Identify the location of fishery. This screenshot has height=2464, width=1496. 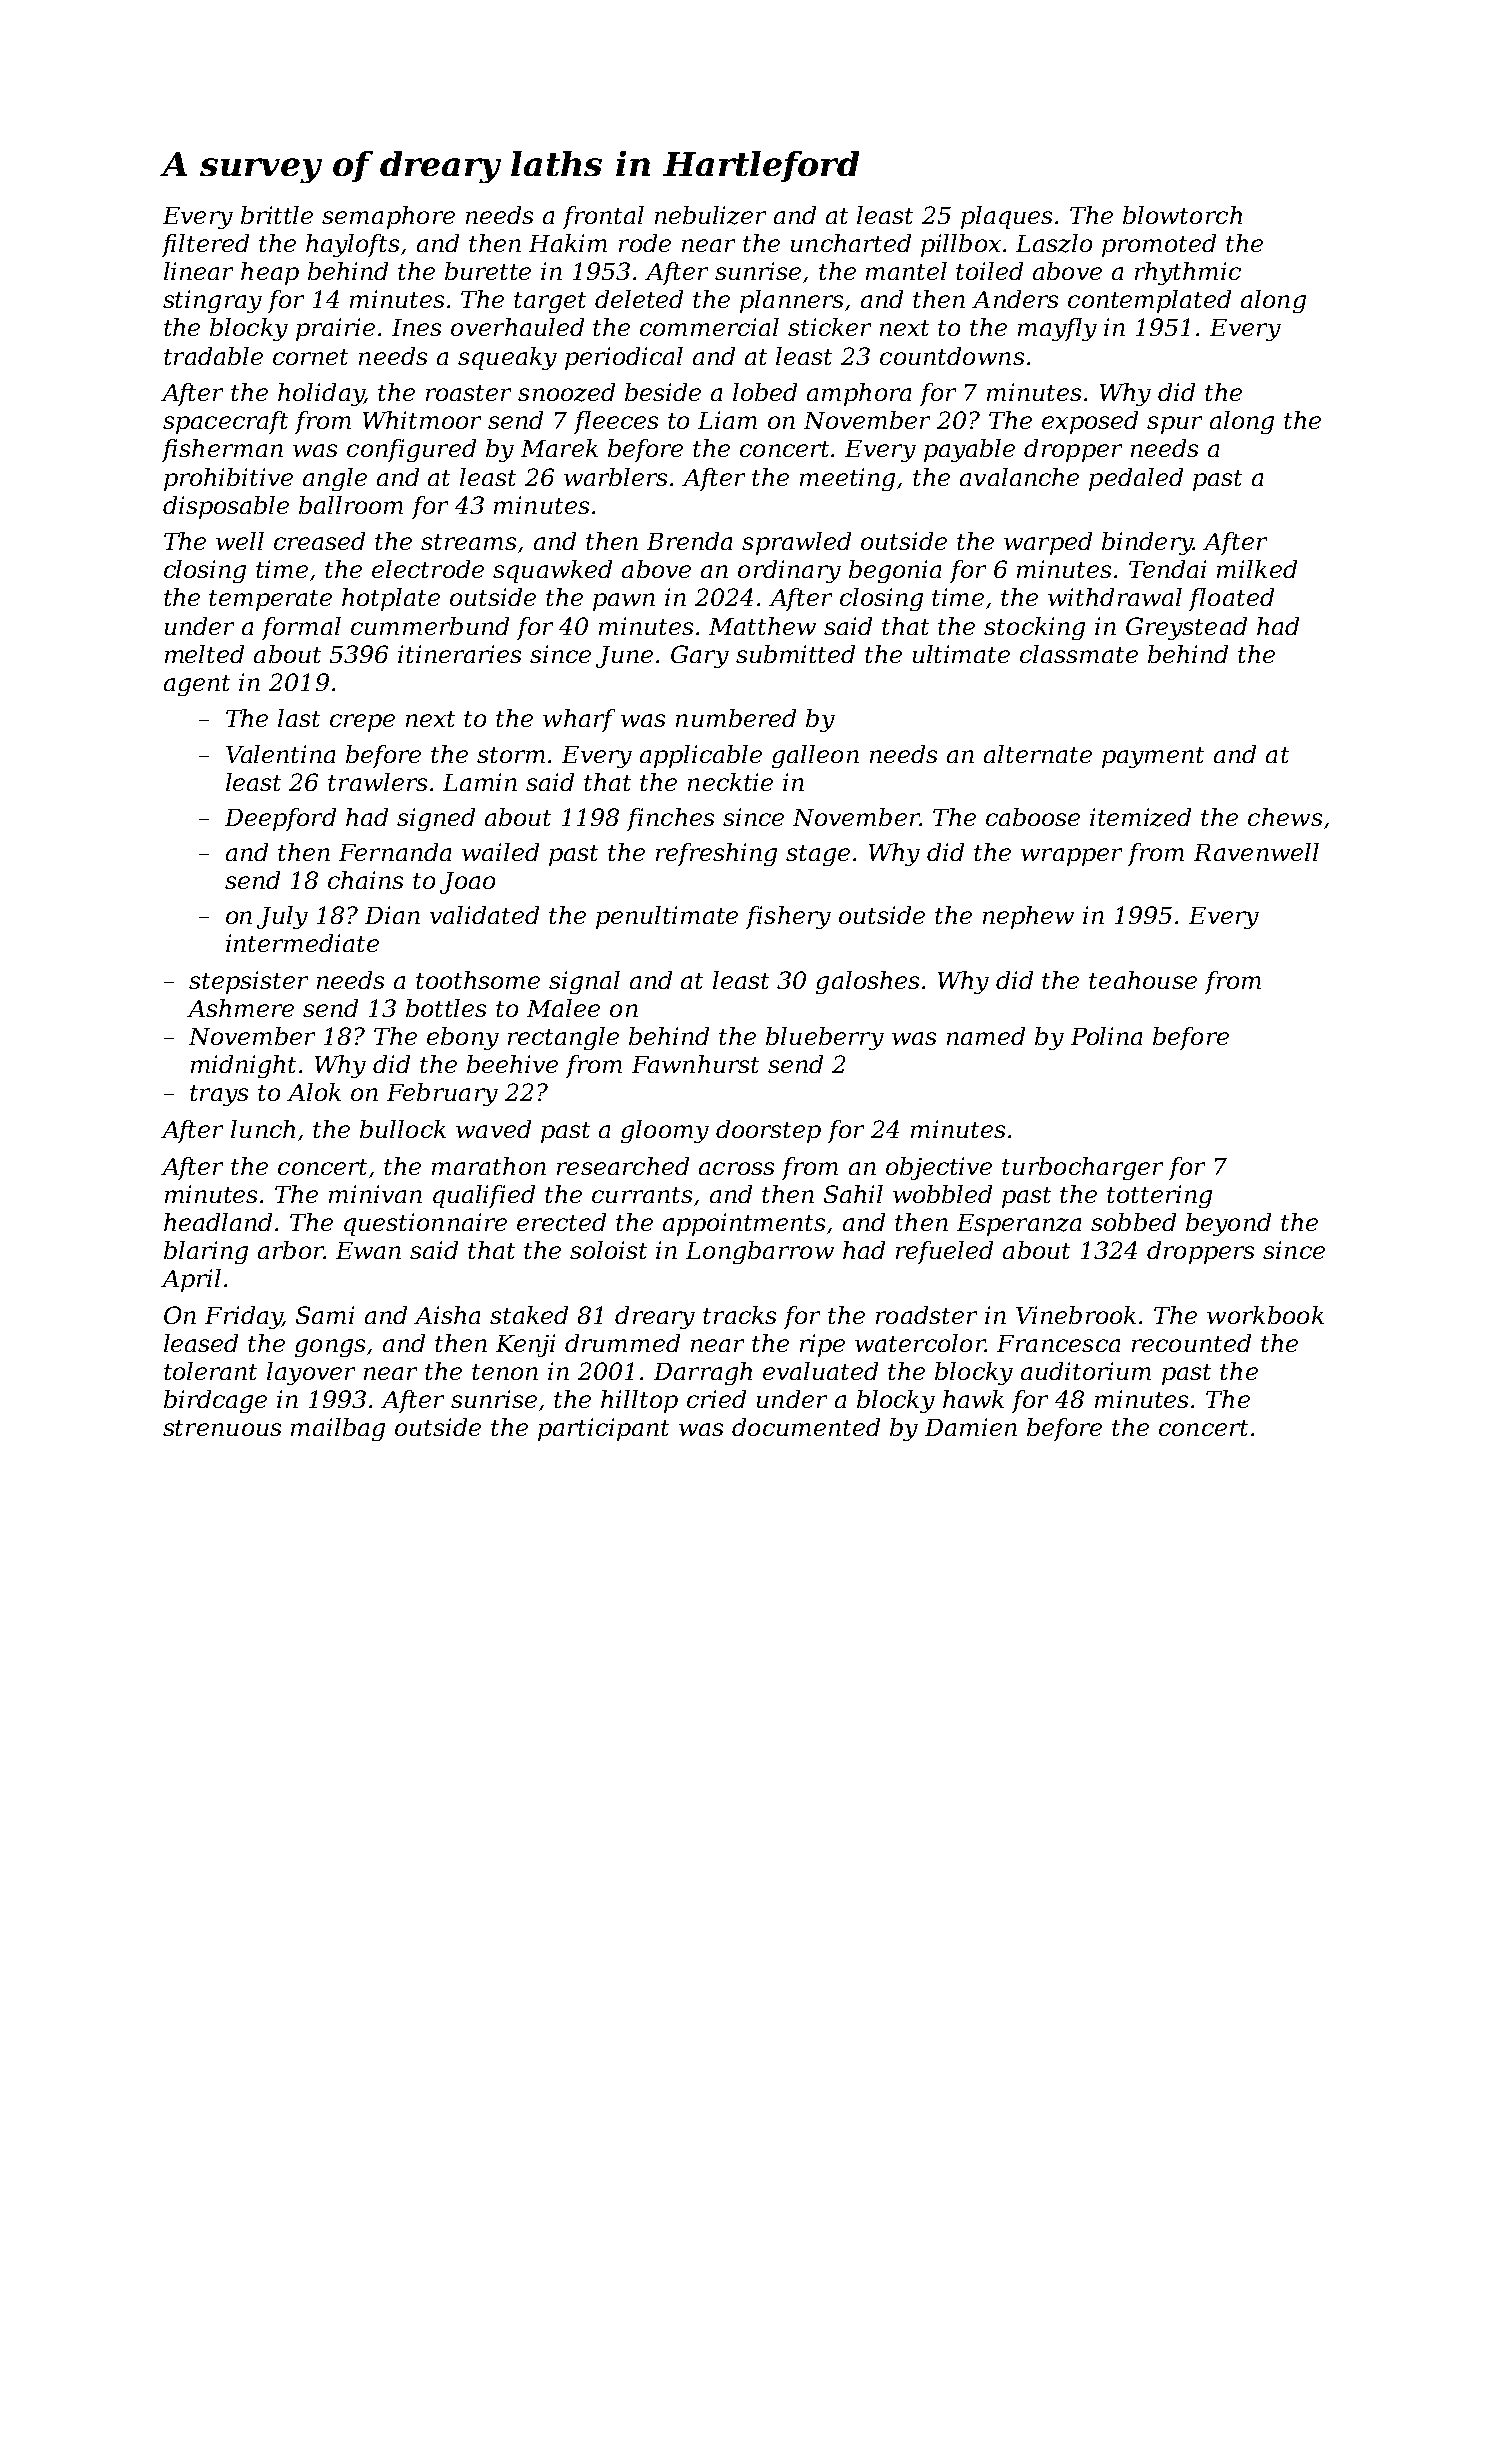
(788, 917).
